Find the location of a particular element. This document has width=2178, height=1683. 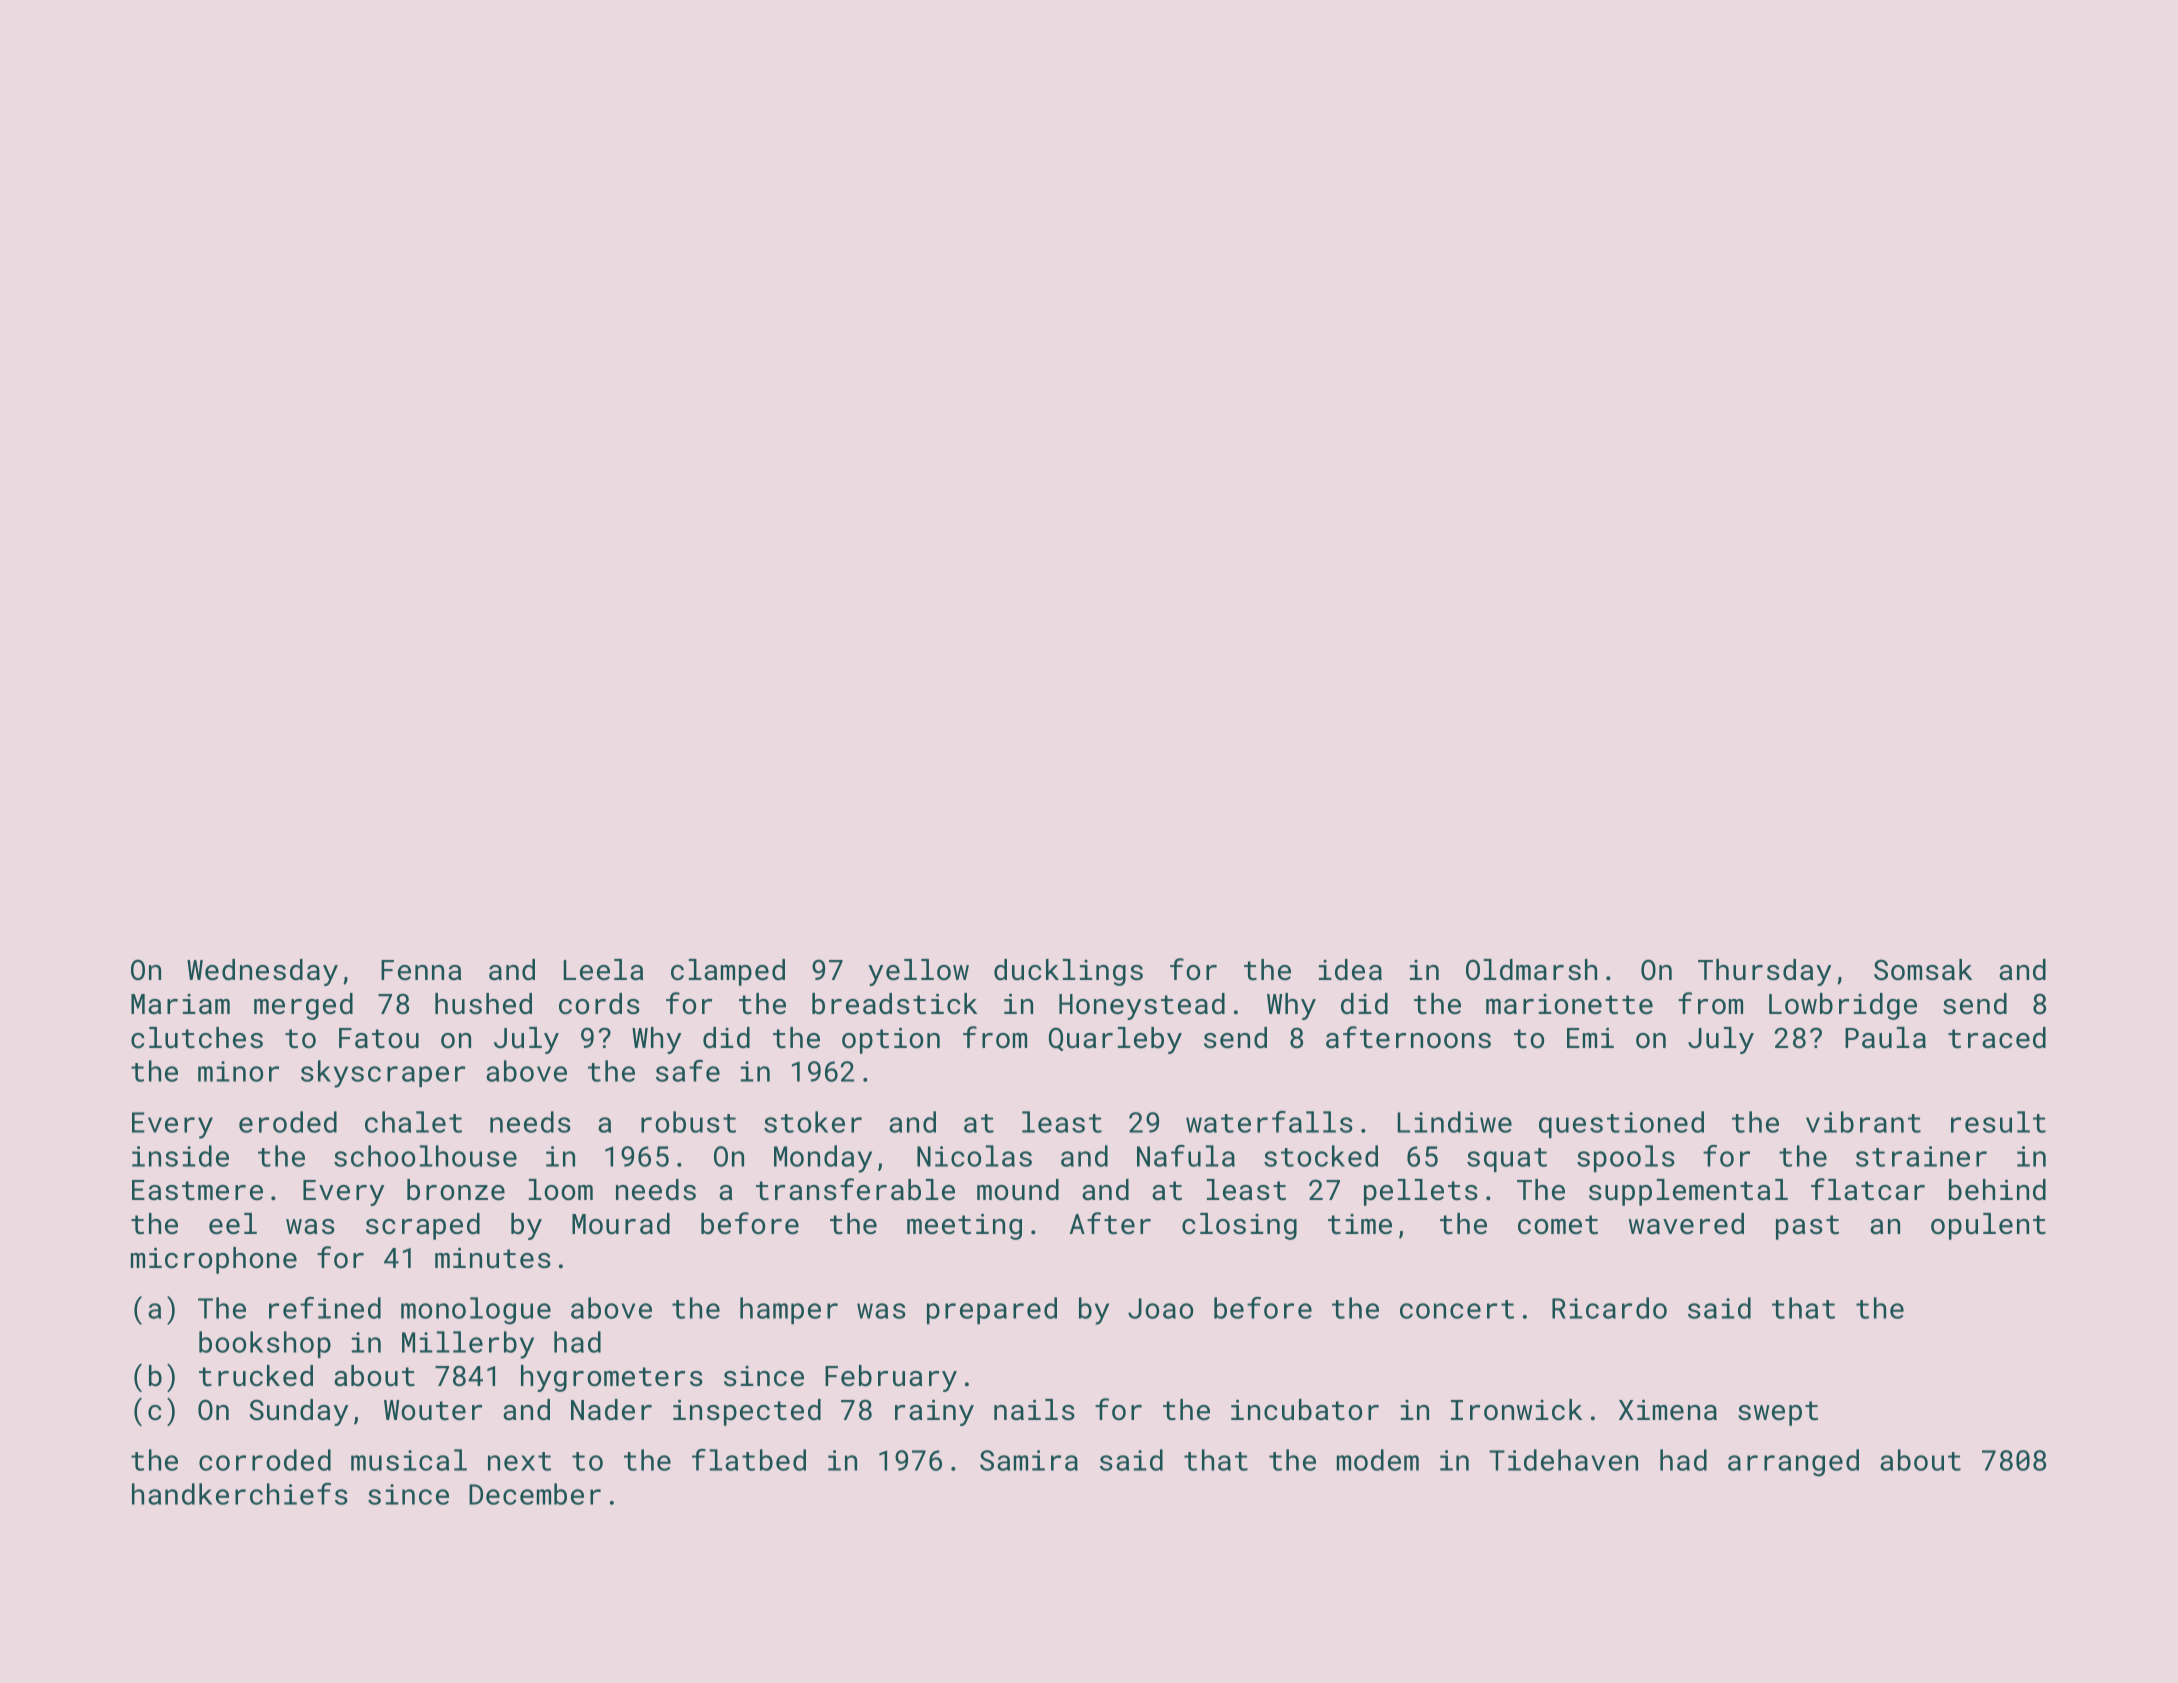

Somsak is located at coordinates (1923, 970).
